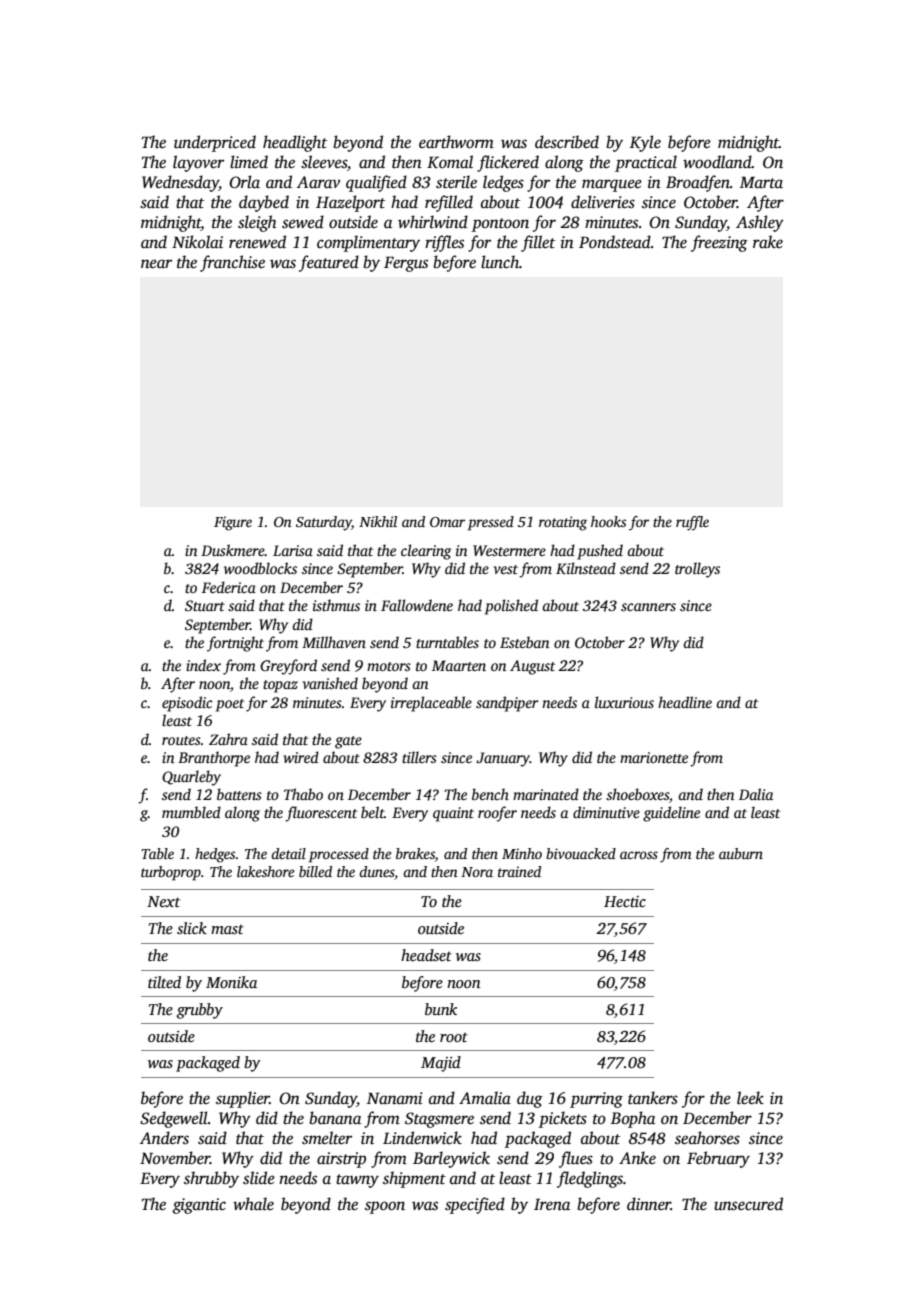 This screenshot has height=1314, width=924. Describe the element at coordinates (215, 143) in the screenshot. I see `underpriced` at that location.
